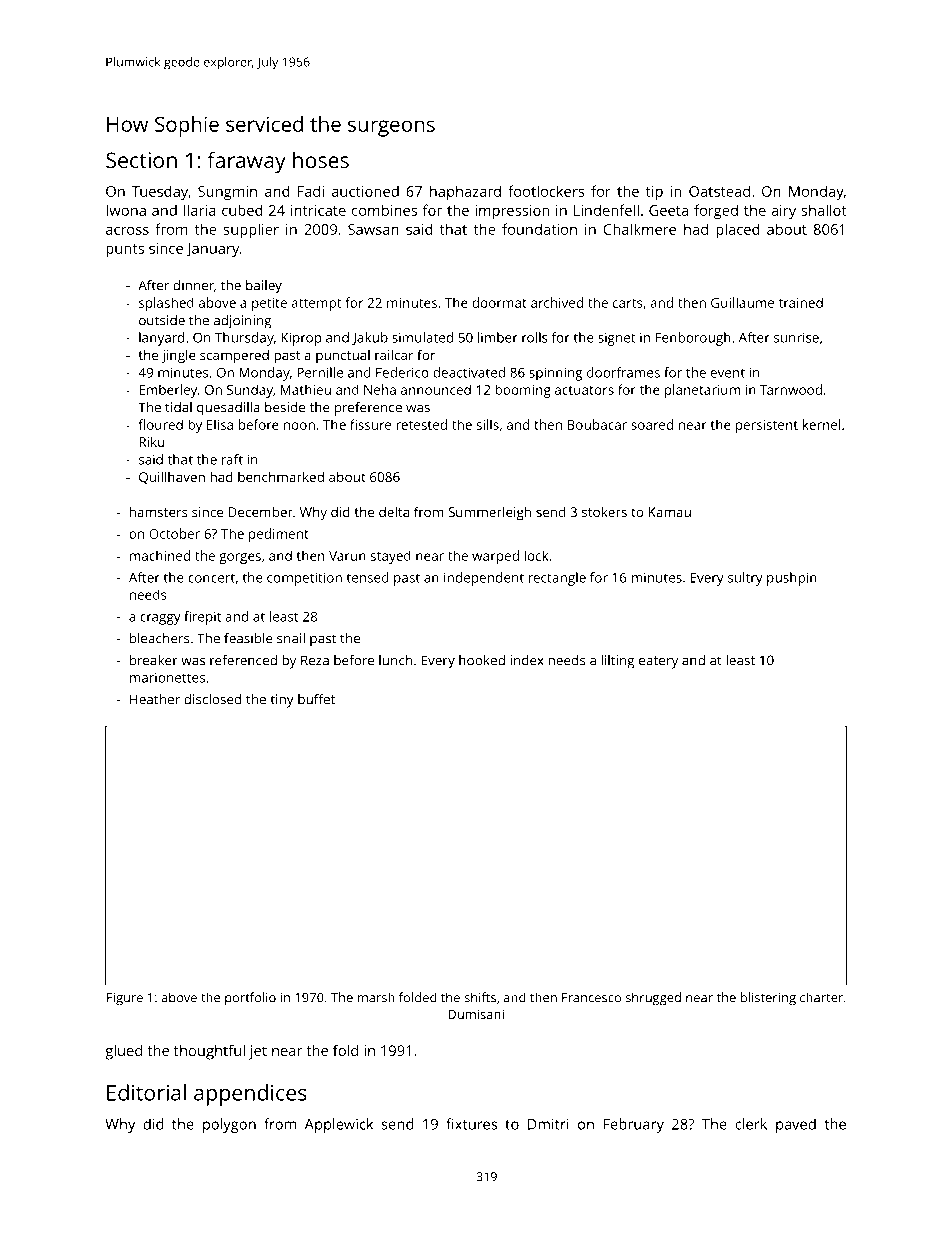 The width and height of the page is (952, 1233). Describe the element at coordinates (652, 424) in the page. I see `soared` at that location.
